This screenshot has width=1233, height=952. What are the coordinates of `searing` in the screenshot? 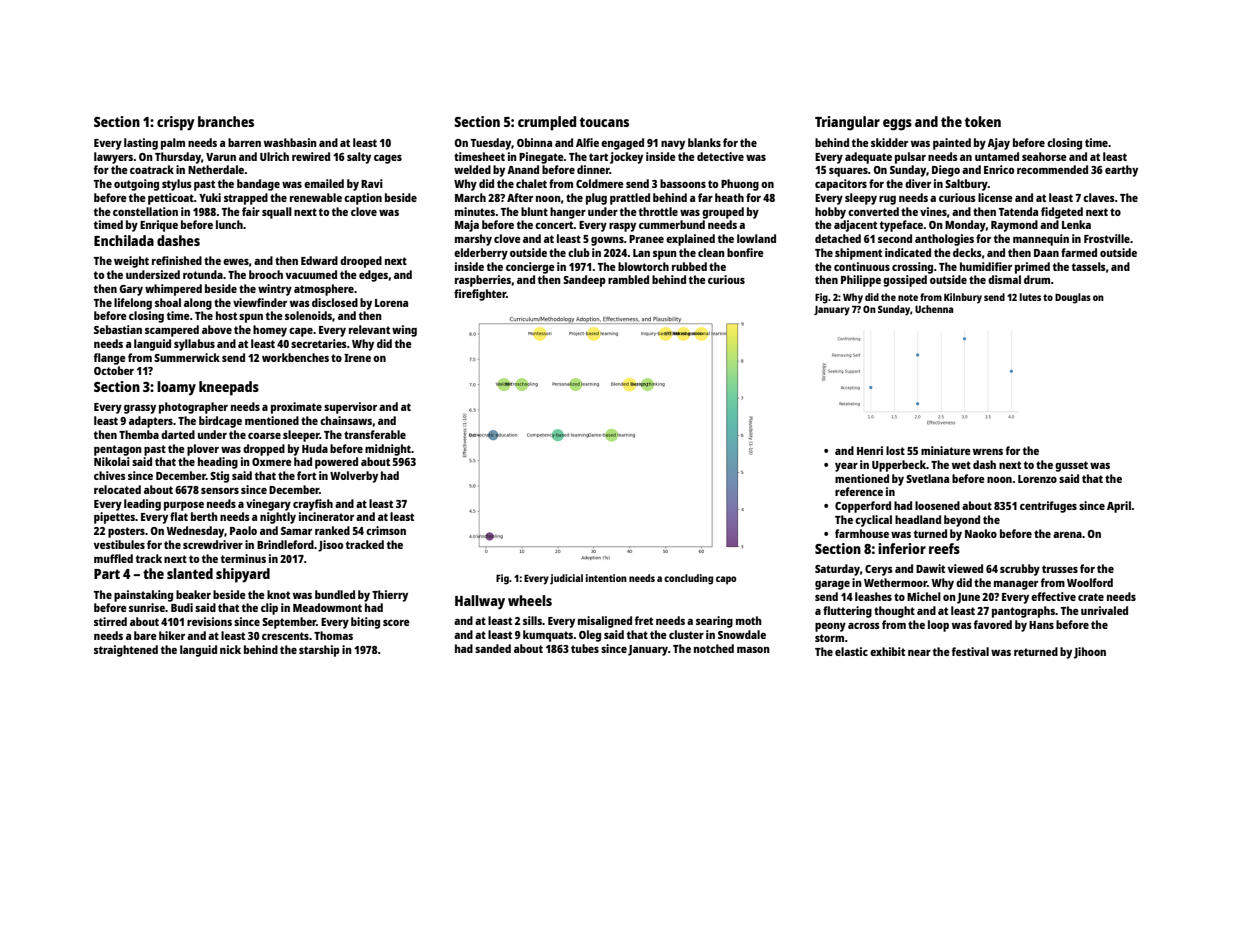 It's located at (714, 622).
